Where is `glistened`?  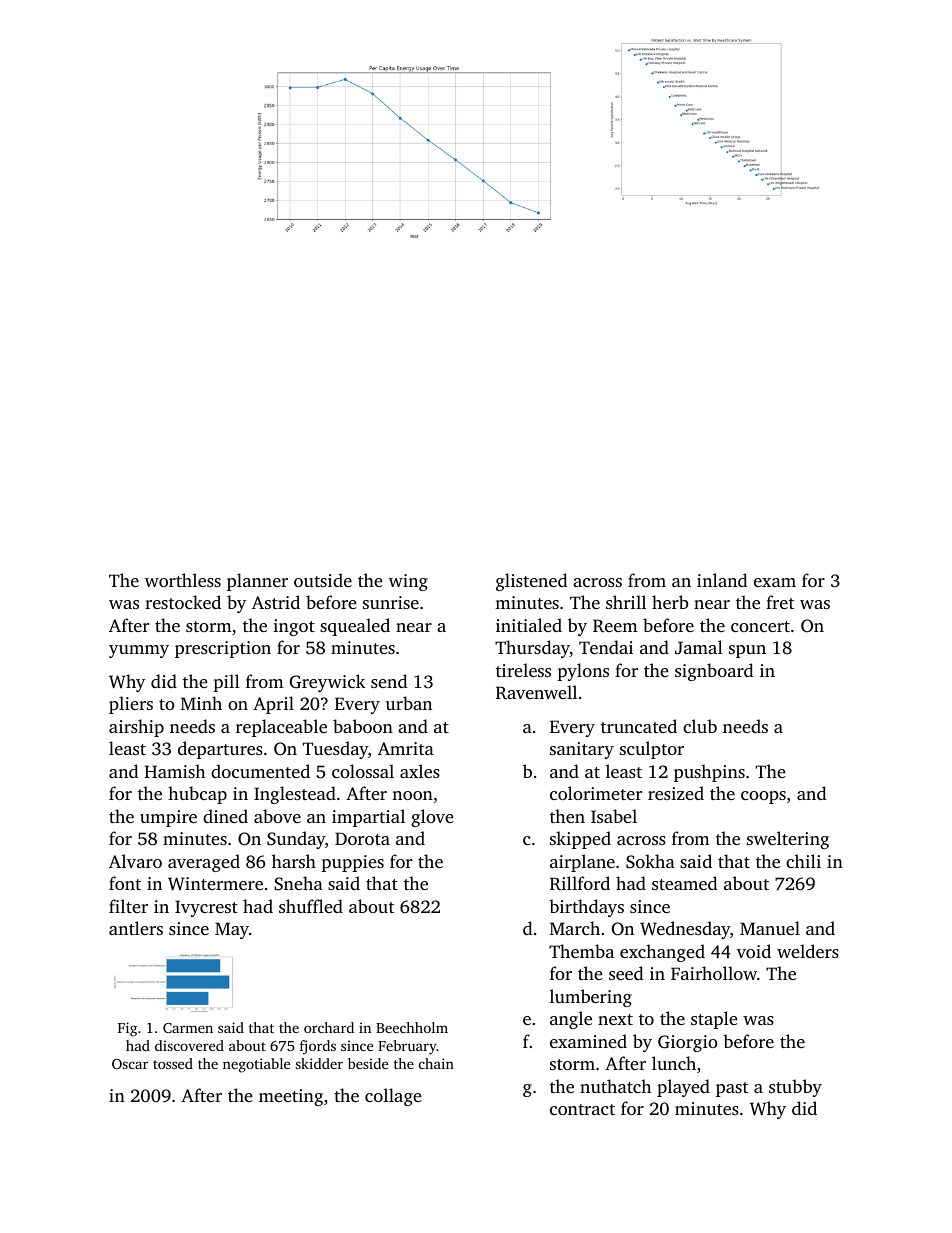
glistened is located at coordinates (532, 582).
